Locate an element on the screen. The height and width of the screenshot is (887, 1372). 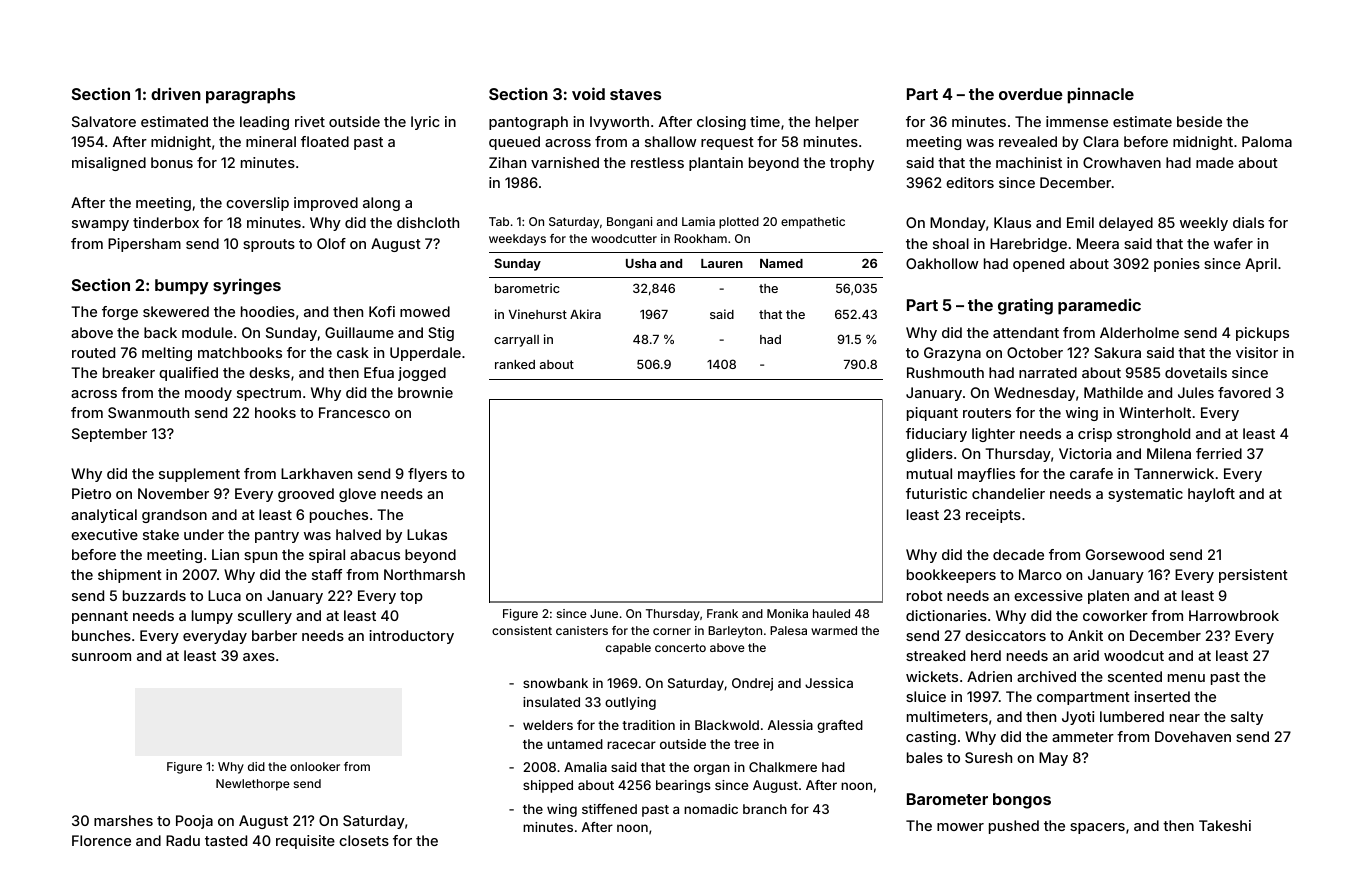
Kofi is located at coordinates (382, 311).
